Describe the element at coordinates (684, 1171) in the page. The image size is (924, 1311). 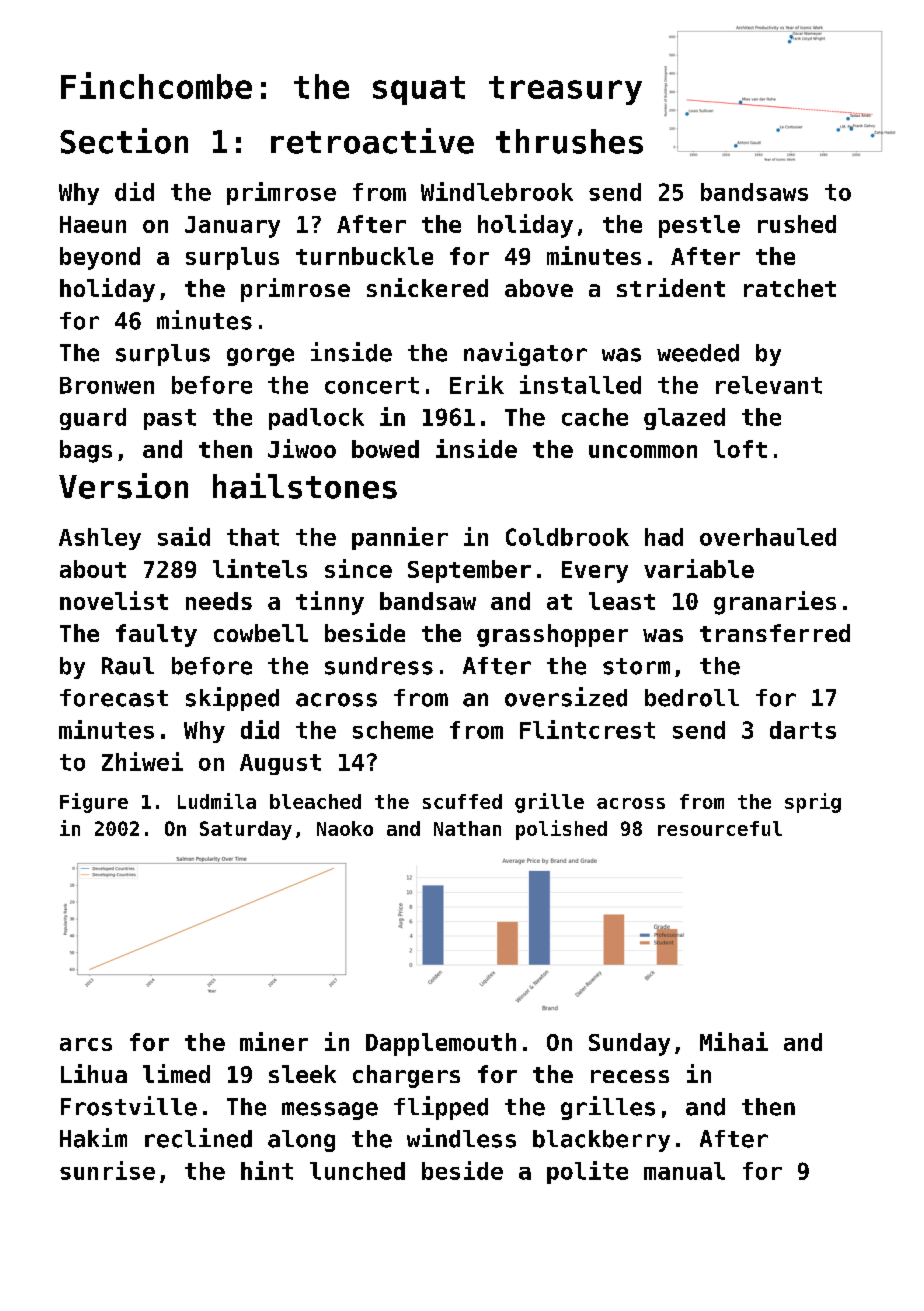
I see `manual` at that location.
